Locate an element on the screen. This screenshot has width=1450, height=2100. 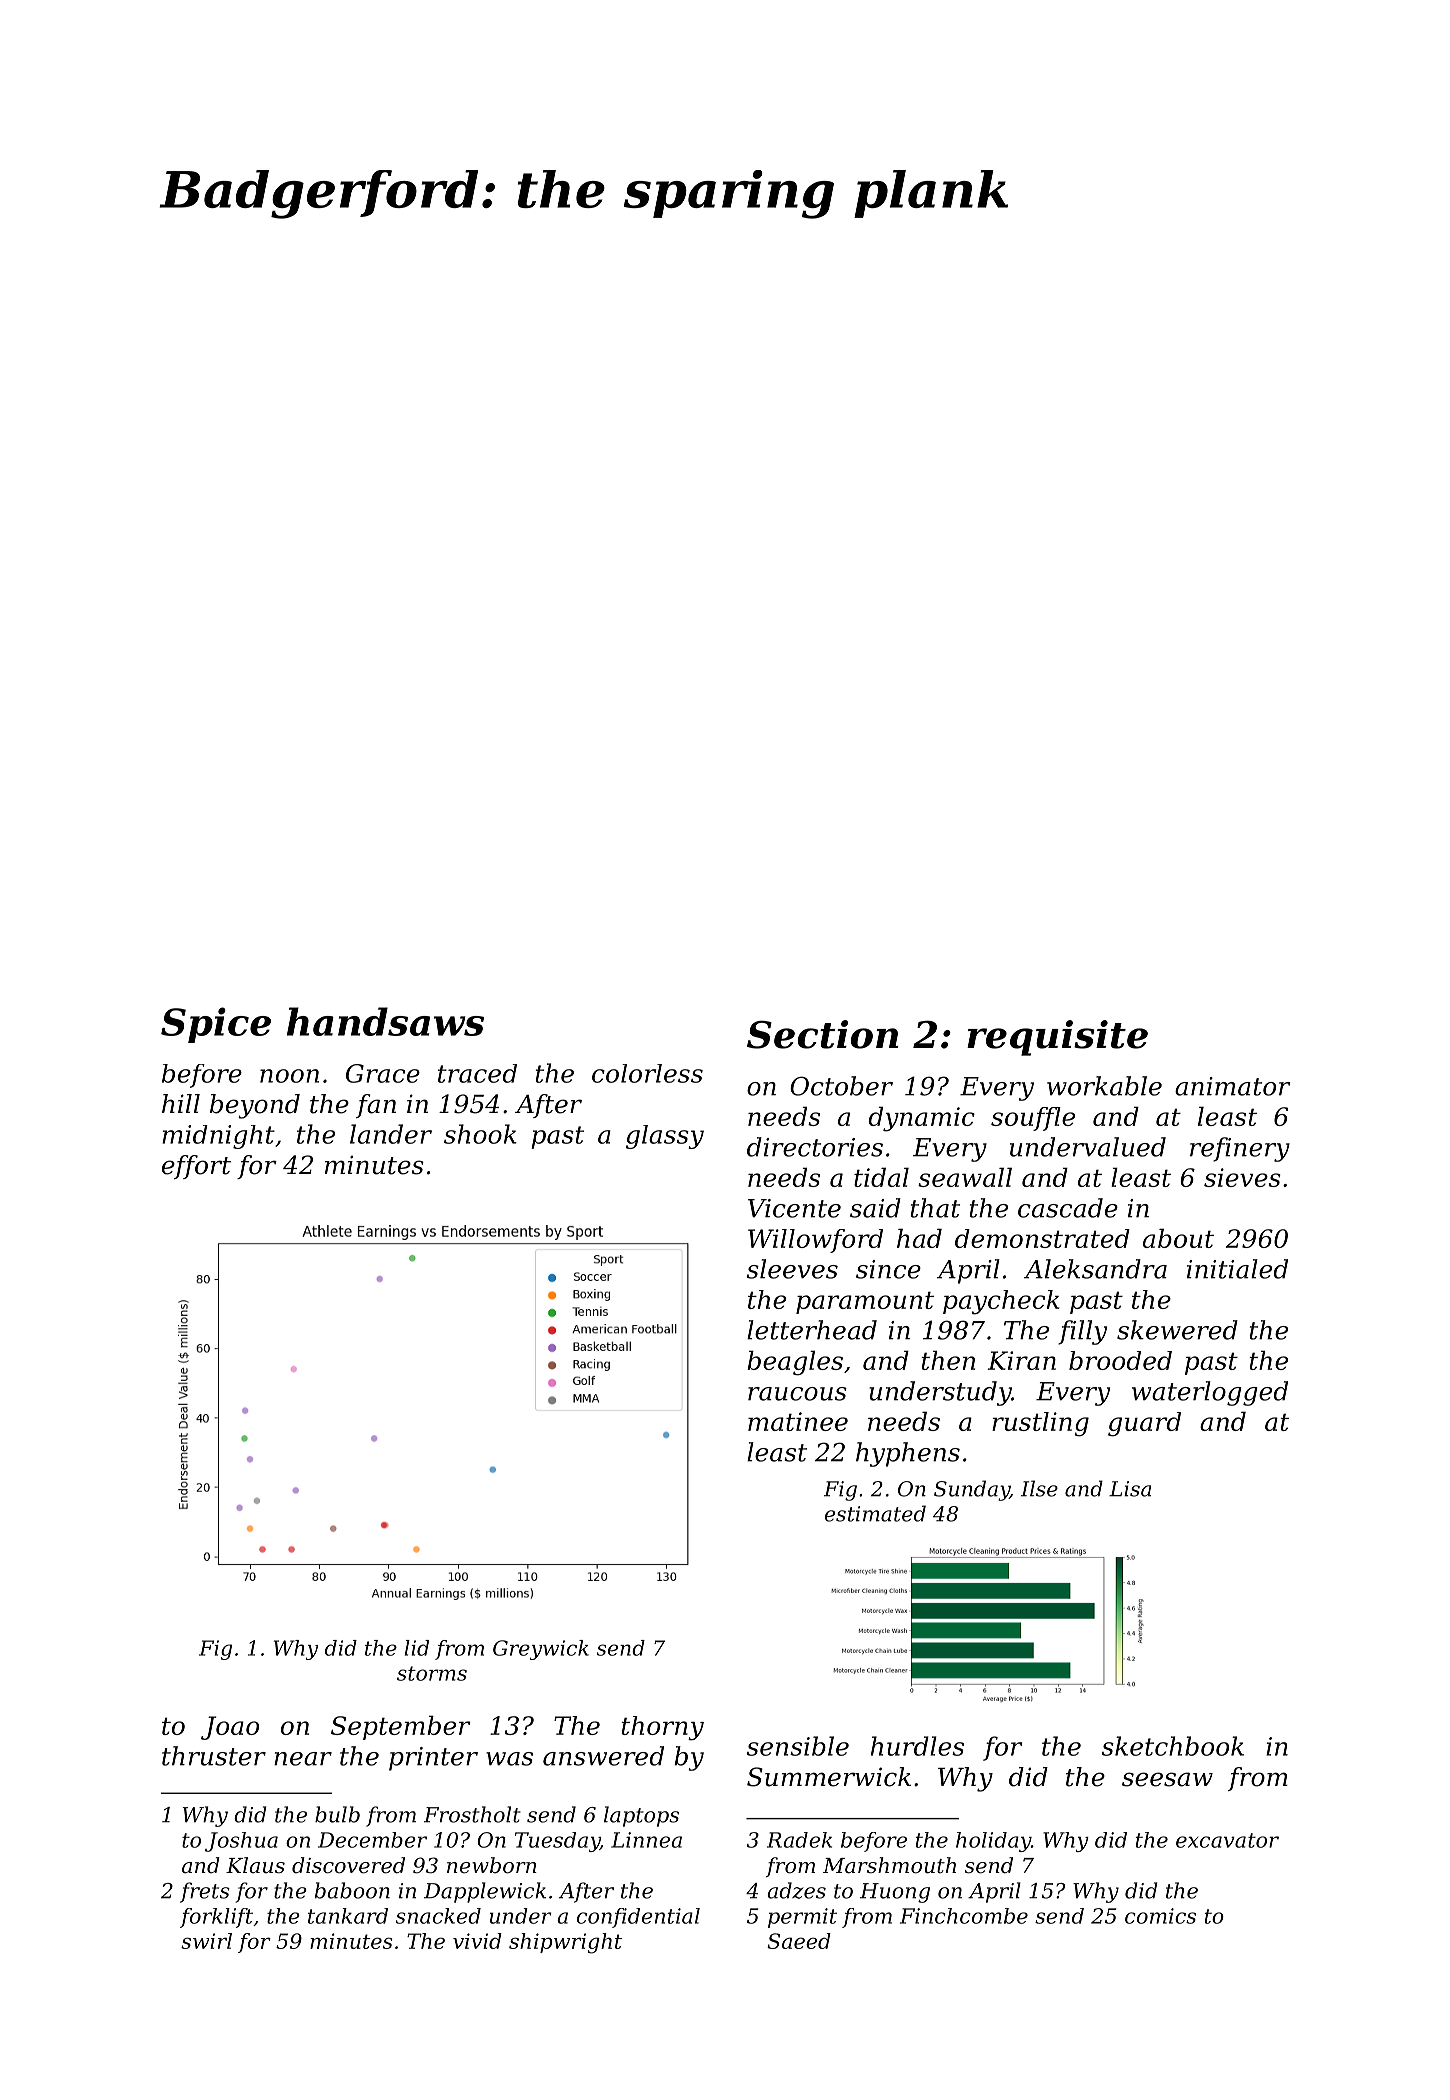
guard is located at coordinates (1144, 1424).
